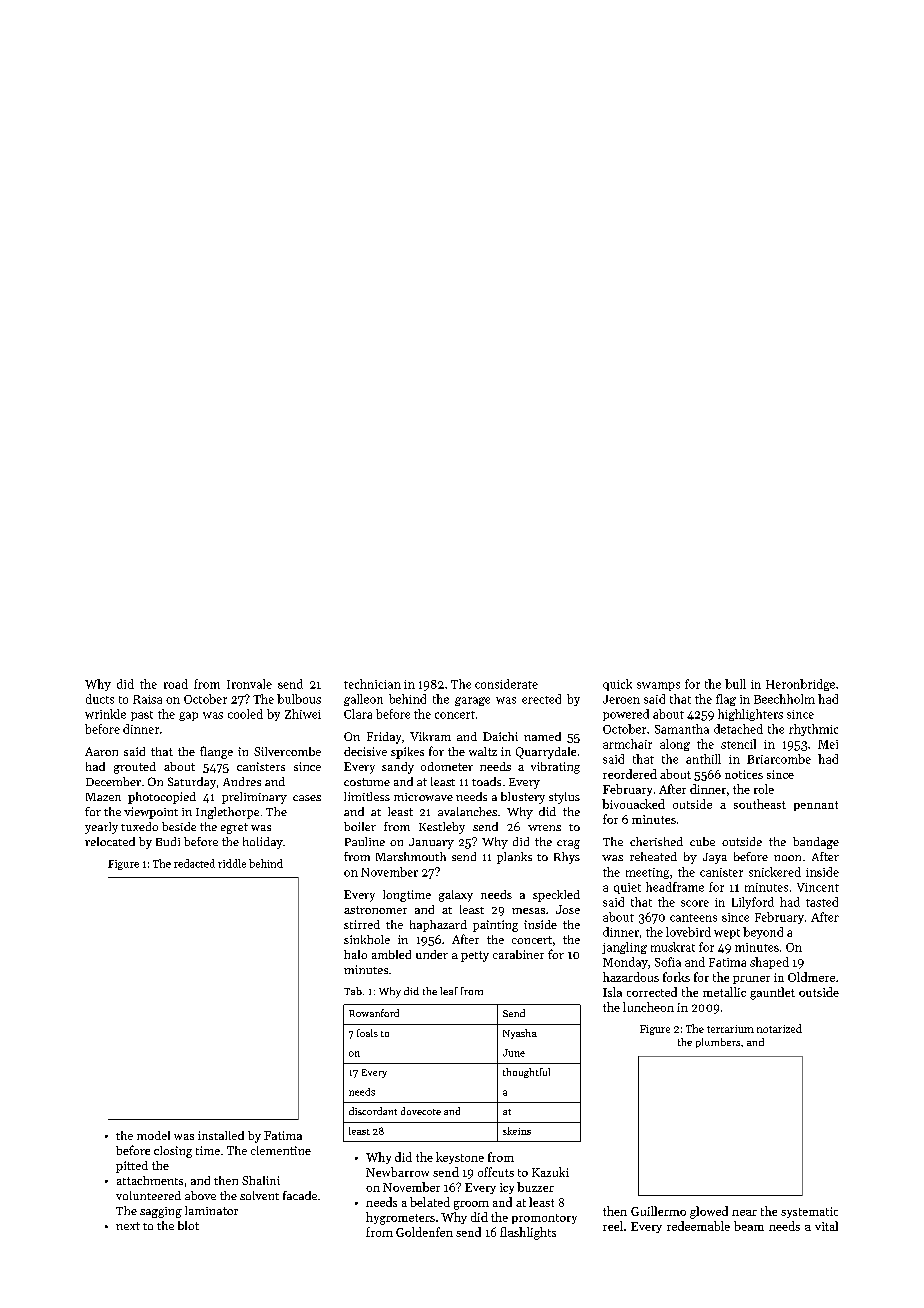 This screenshot has width=924, height=1308. I want to click on painting, so click(495, 926).
